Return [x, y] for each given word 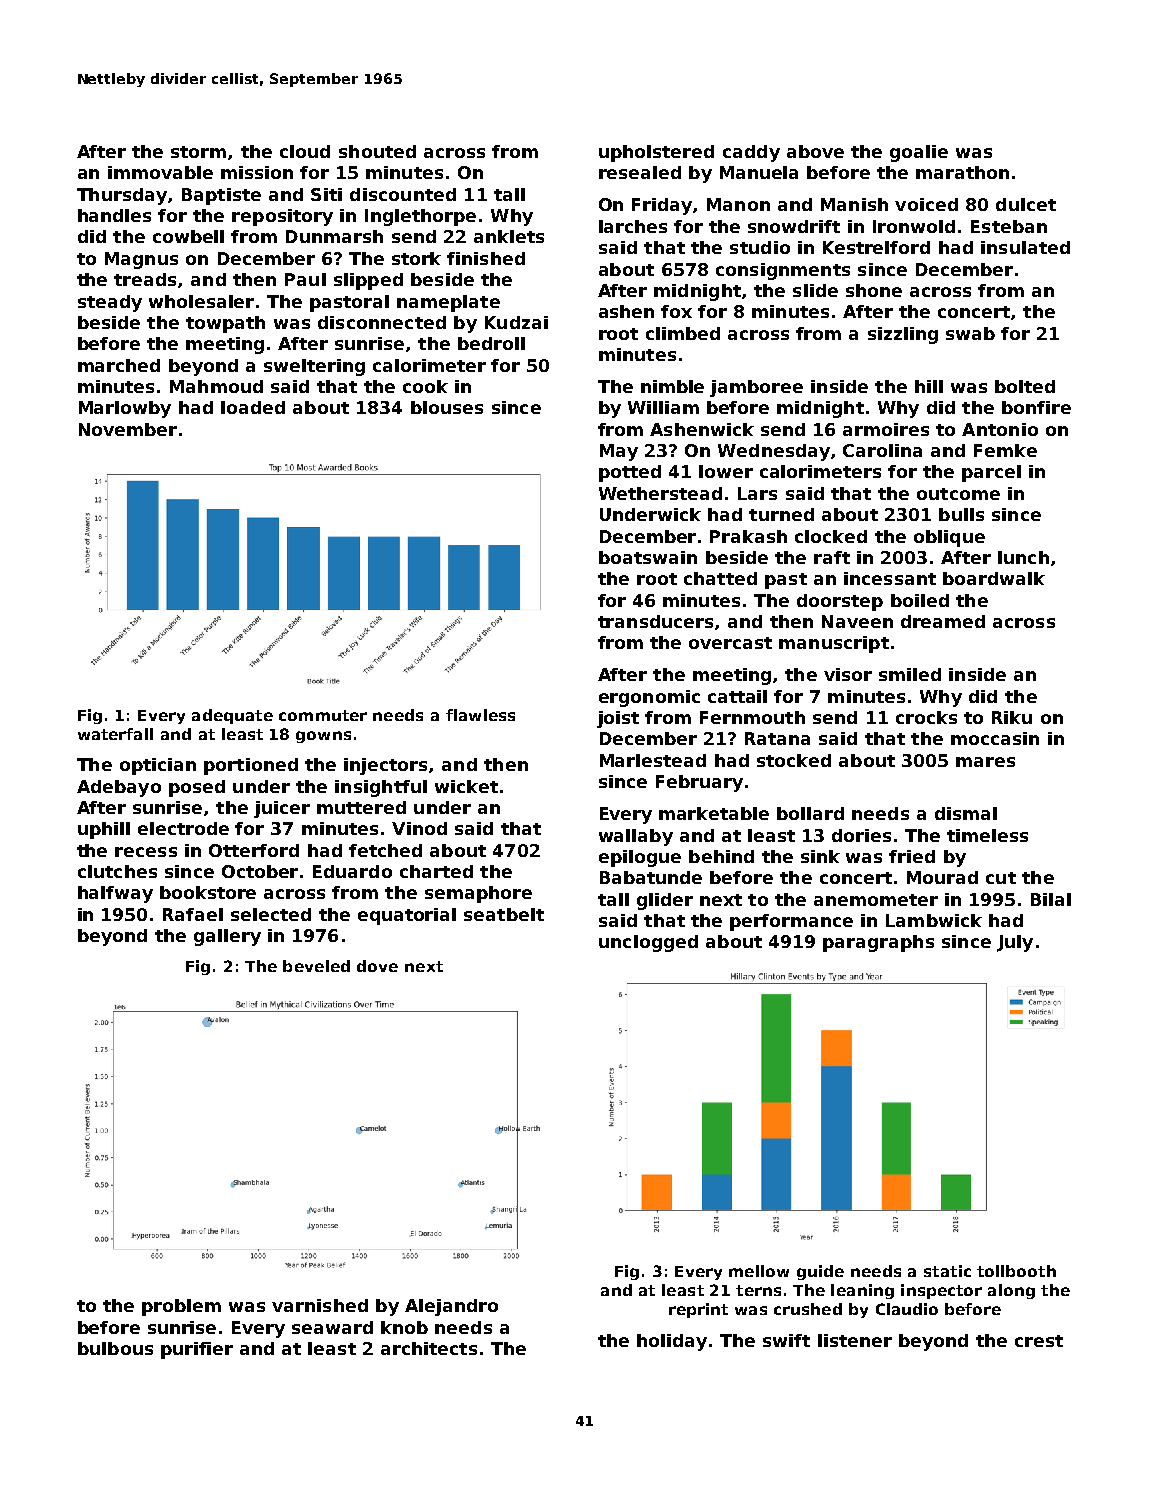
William [663, 407]
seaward [332, 1327]
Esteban [1009, 226]
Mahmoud [216, 386]
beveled [316, 966]
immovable [160, 172]
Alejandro [451, 1307]
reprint [698, 1310]
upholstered [656, 153]
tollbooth [1016, 1271]
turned [781, 514]
